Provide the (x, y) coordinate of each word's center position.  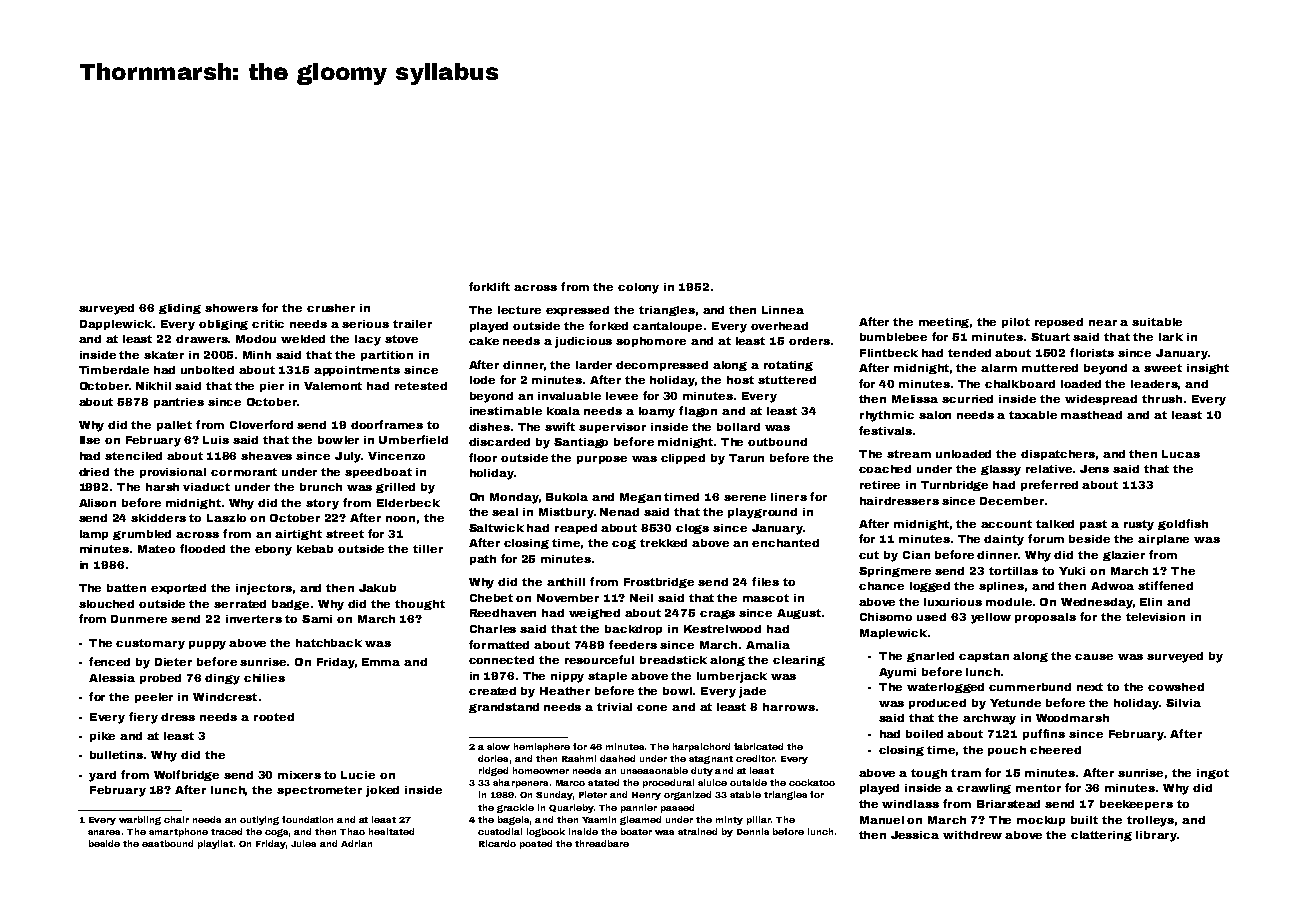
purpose (602, 460)
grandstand (504, 708)
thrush (1162, 399)
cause (1094, 657)
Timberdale (114, 370)
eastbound (167, 843)
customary (150, 644)
